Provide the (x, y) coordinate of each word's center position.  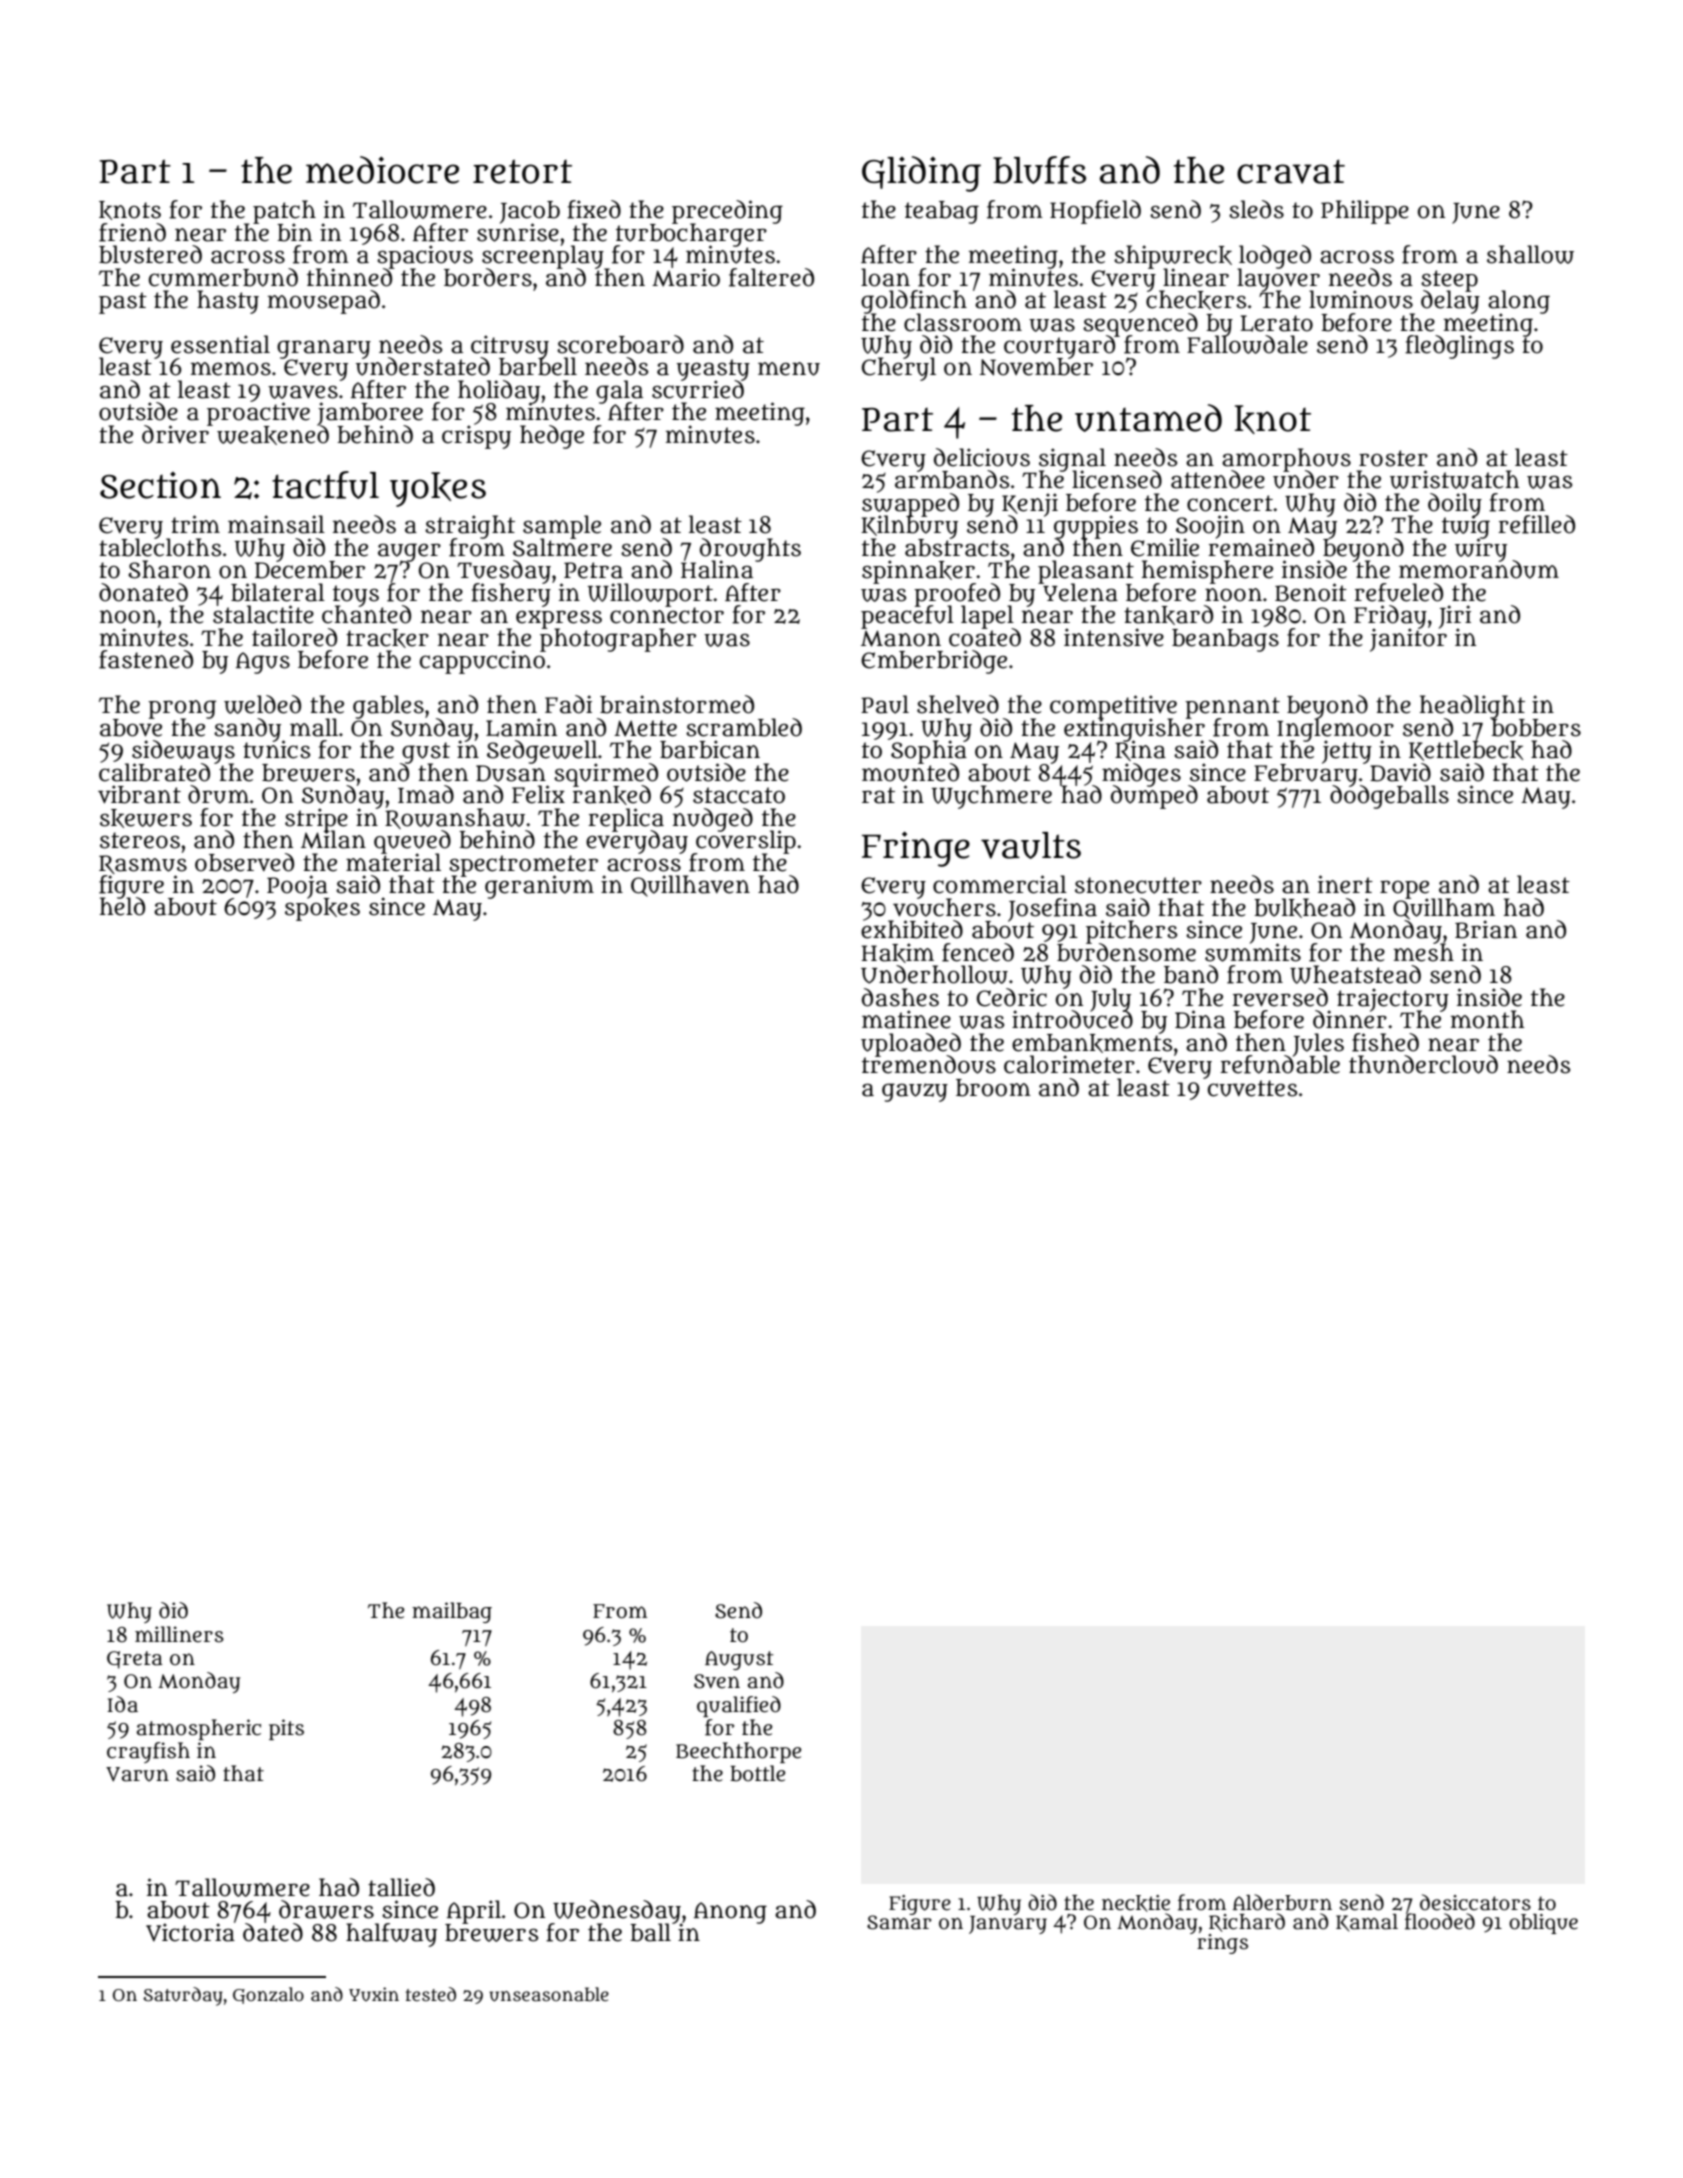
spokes (322, 909)
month (1487, 1020)
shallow (1530, 254)
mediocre (382, 170)
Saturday (183, 1996)
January (1008, 1925)
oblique (1543, 1924)
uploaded (911, 1044)
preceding (727, 212)
